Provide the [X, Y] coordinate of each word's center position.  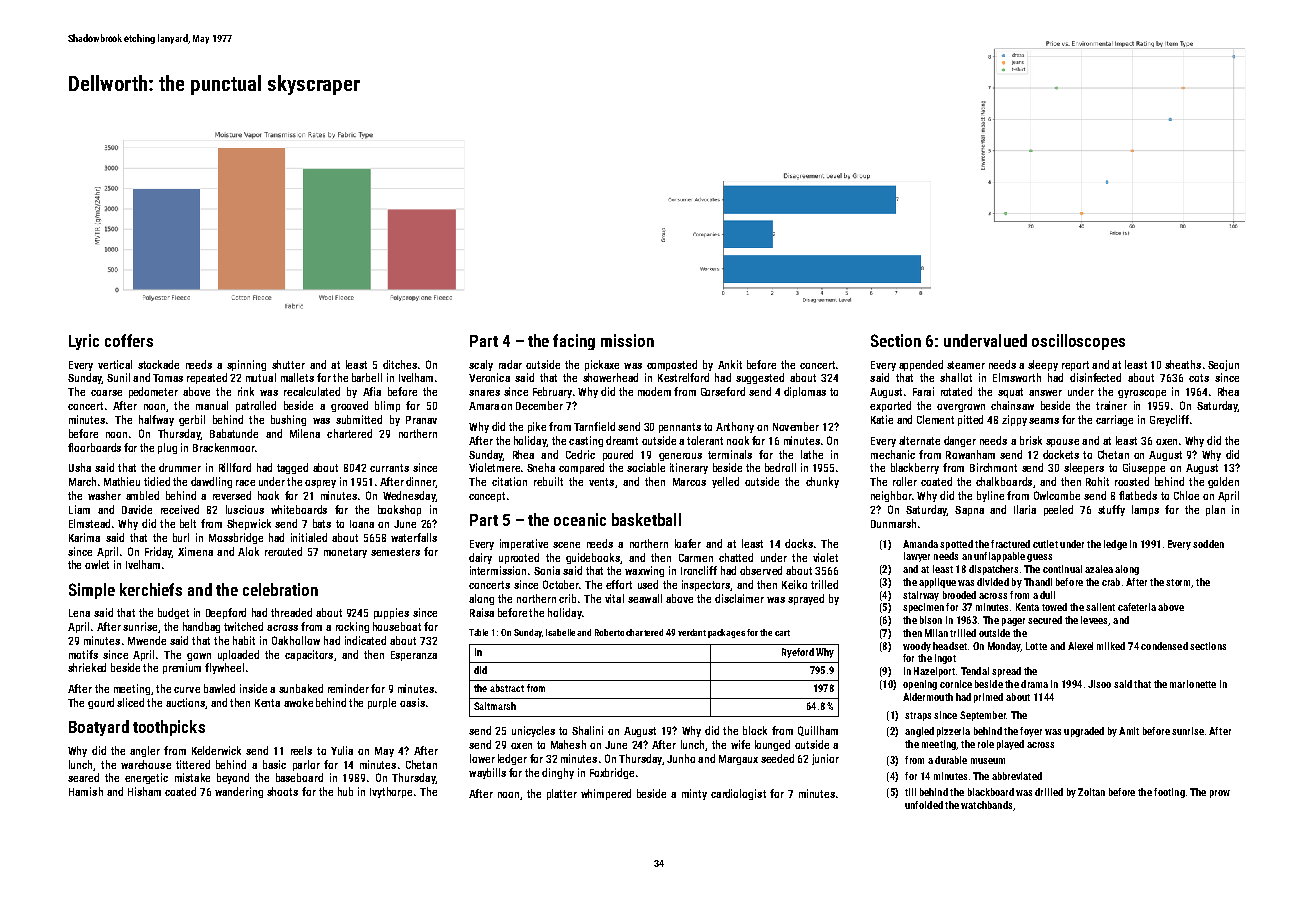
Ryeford [798, 653]
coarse [106, 393]
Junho [681, 758]
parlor [306, 765]
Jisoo [1099, 684]
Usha [80, 467]
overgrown [961, 408]
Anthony [735, 427]
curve [187, 690]
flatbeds [1138, 495]
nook [738, 440]
